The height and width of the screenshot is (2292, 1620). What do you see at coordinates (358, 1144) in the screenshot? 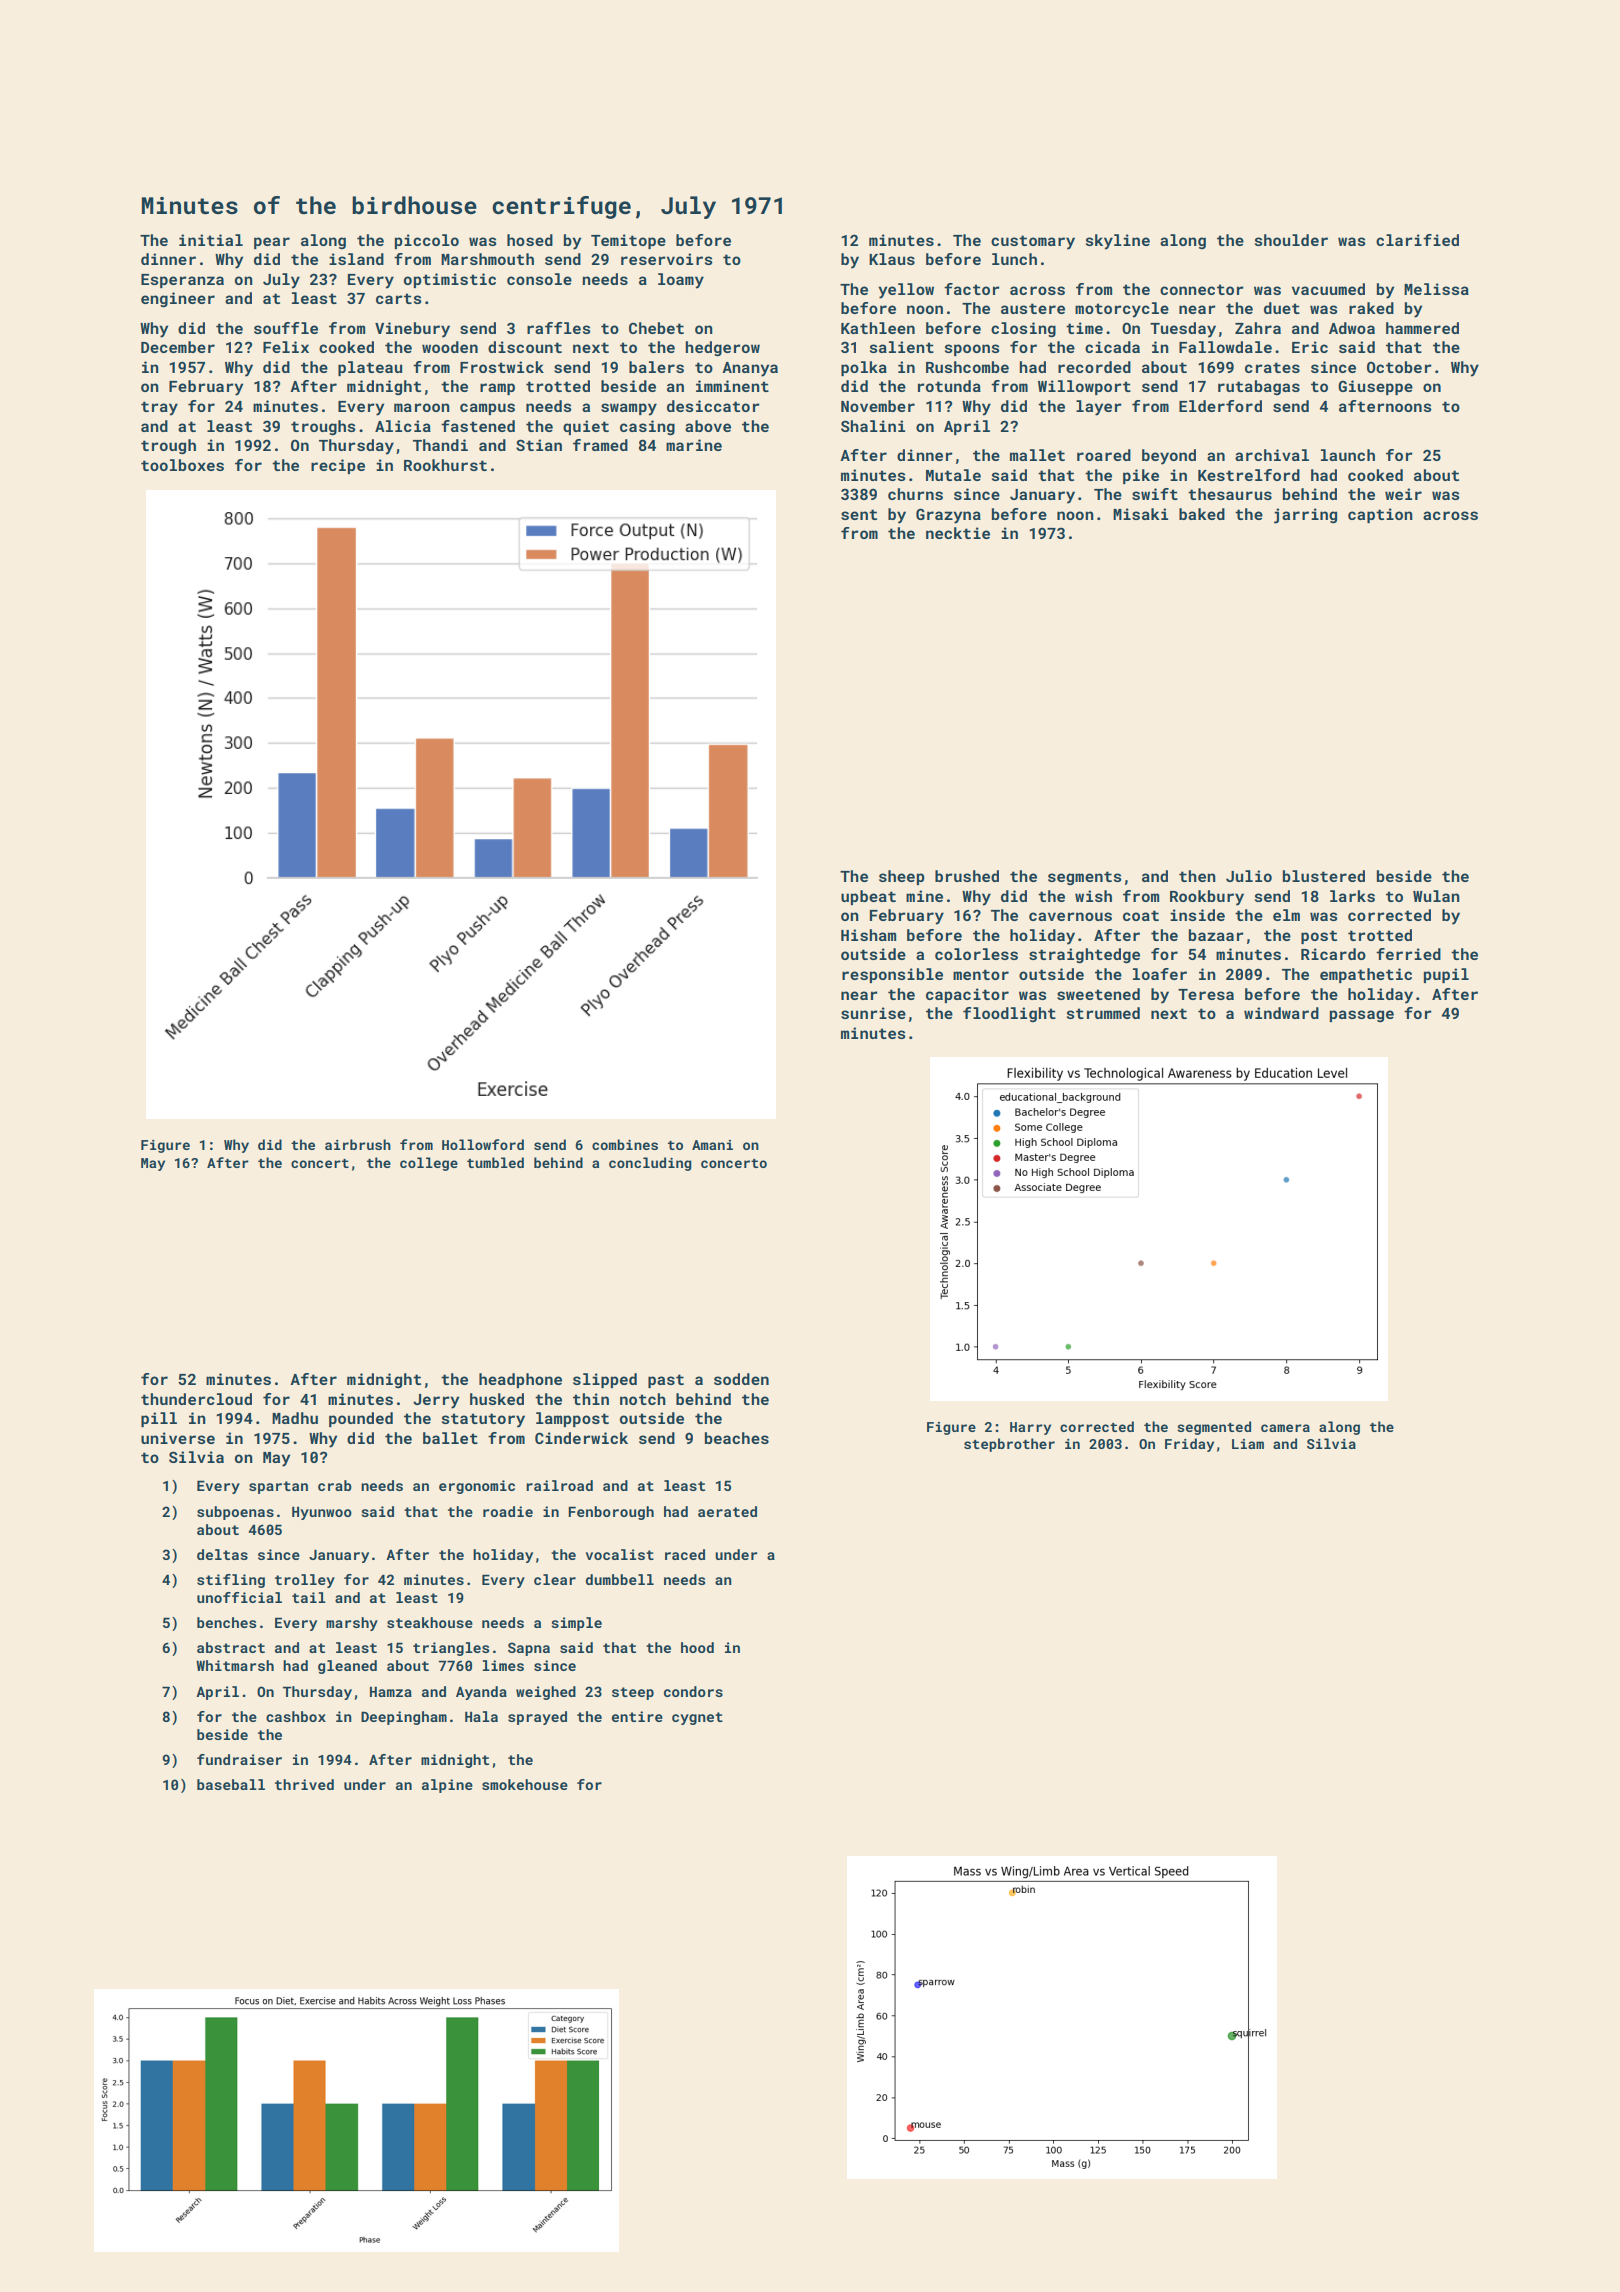
I see `airbrush` at bounding box center [358, 1144].
